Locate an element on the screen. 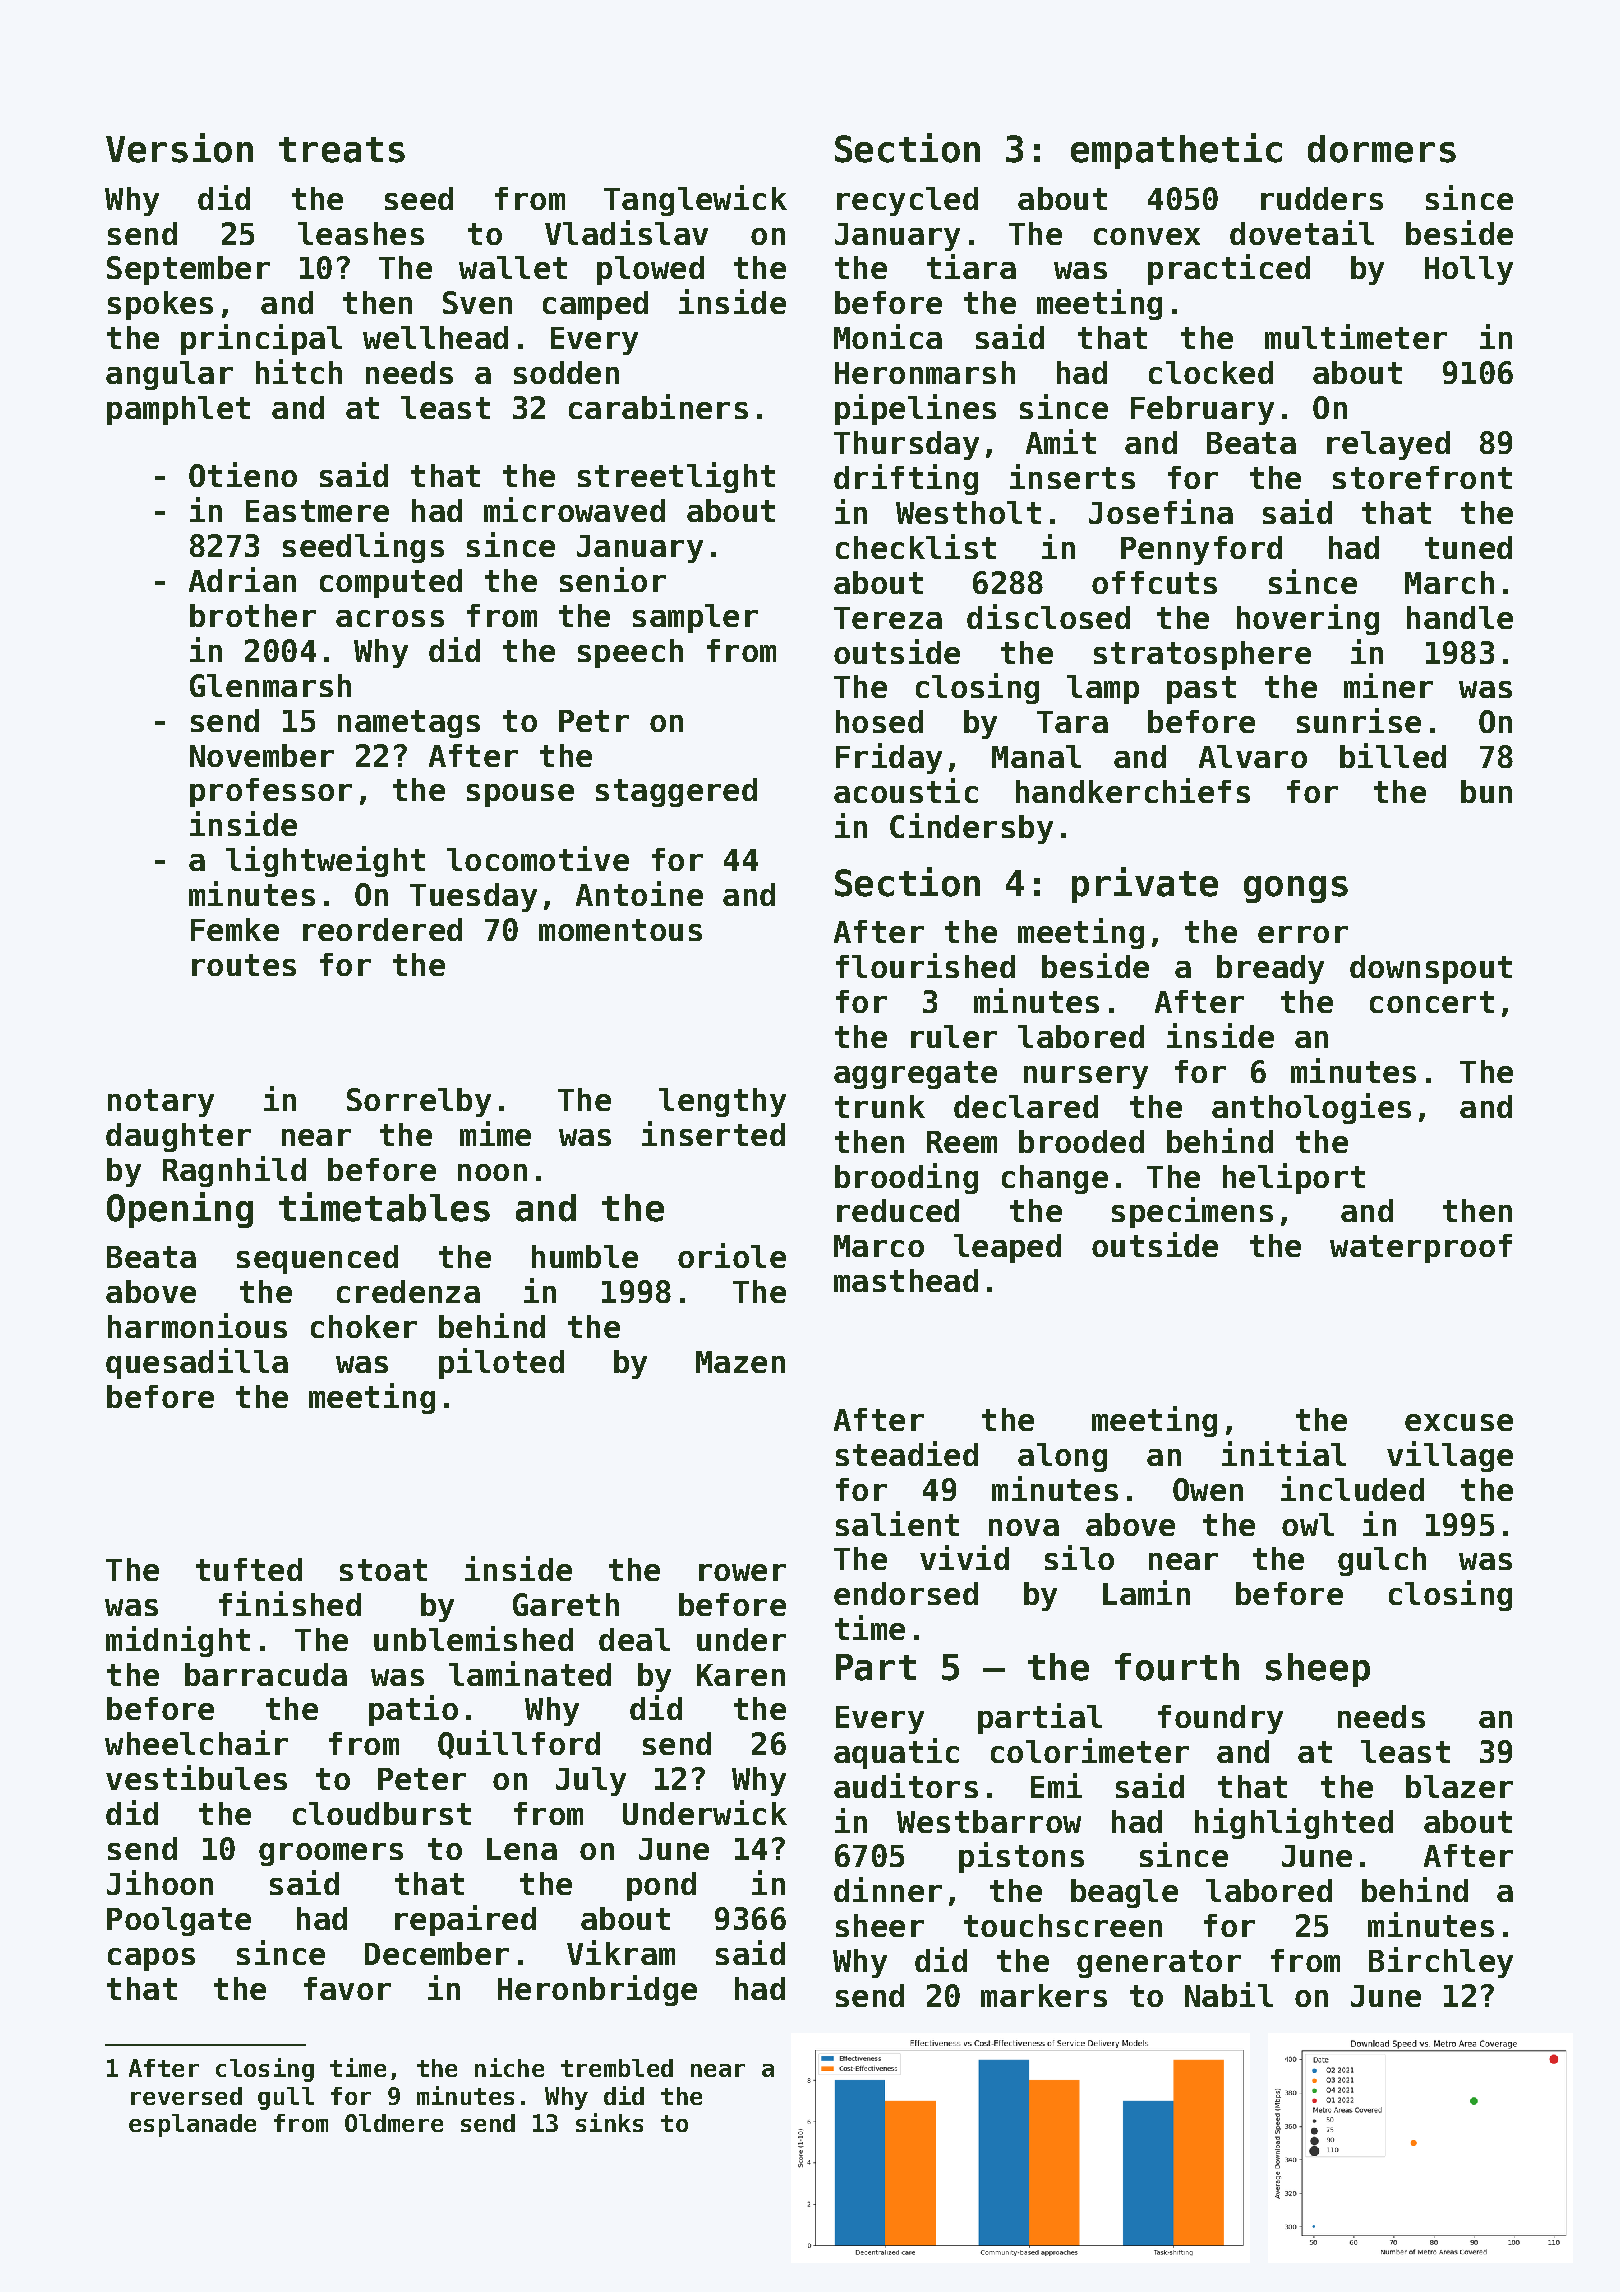  hitch is located at coordinates (299, 371).
